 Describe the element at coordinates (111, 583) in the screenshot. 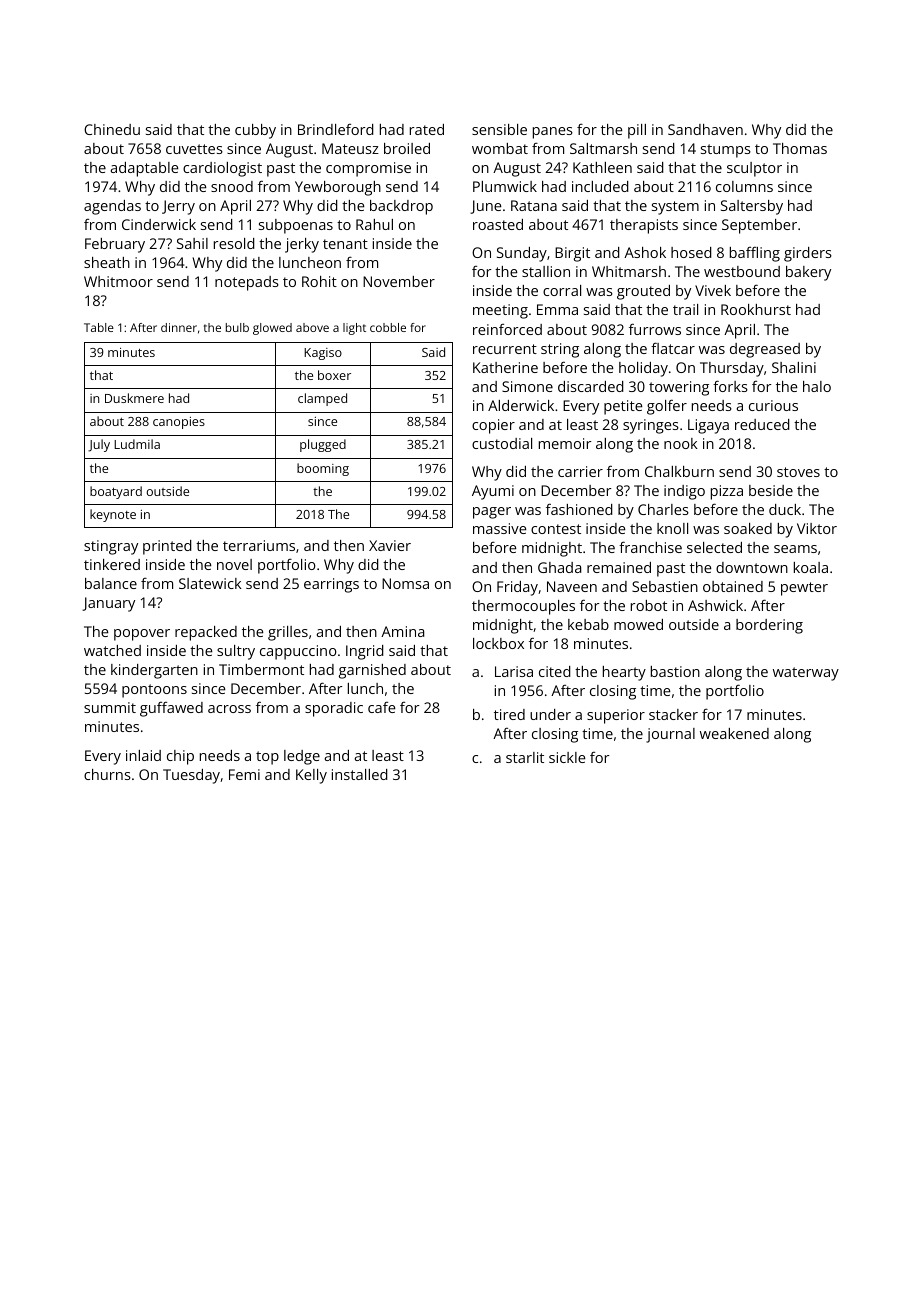

I see `balance` at that location.
